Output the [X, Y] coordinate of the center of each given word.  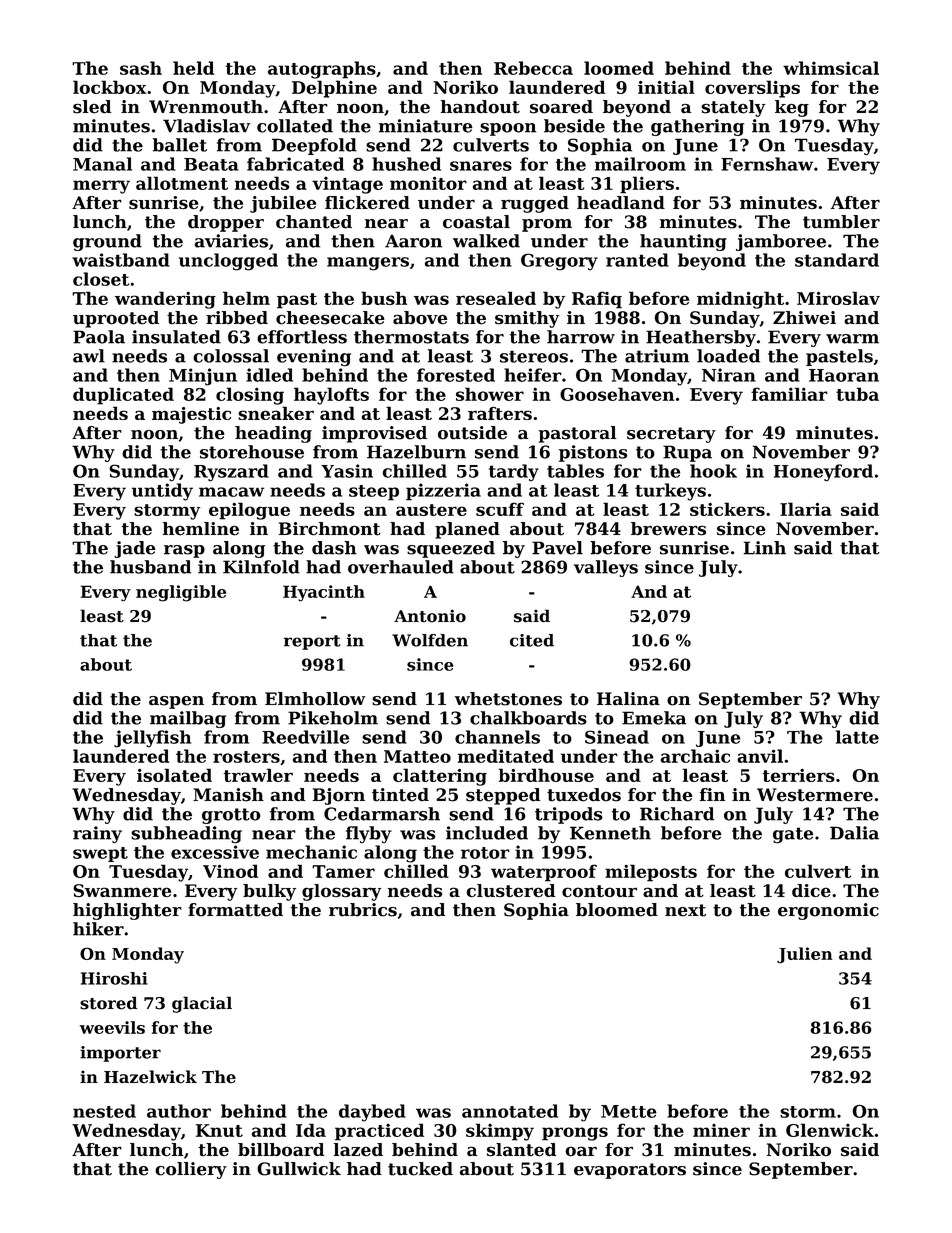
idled [269, 375]
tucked [420, 1169]
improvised [374, 434]
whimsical [831, 68]
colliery [191, 1170]
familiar [789, 394]
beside [574, 126]
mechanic [311, 852]
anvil [760, 756]
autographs [322, 70]
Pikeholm [333, 718]
